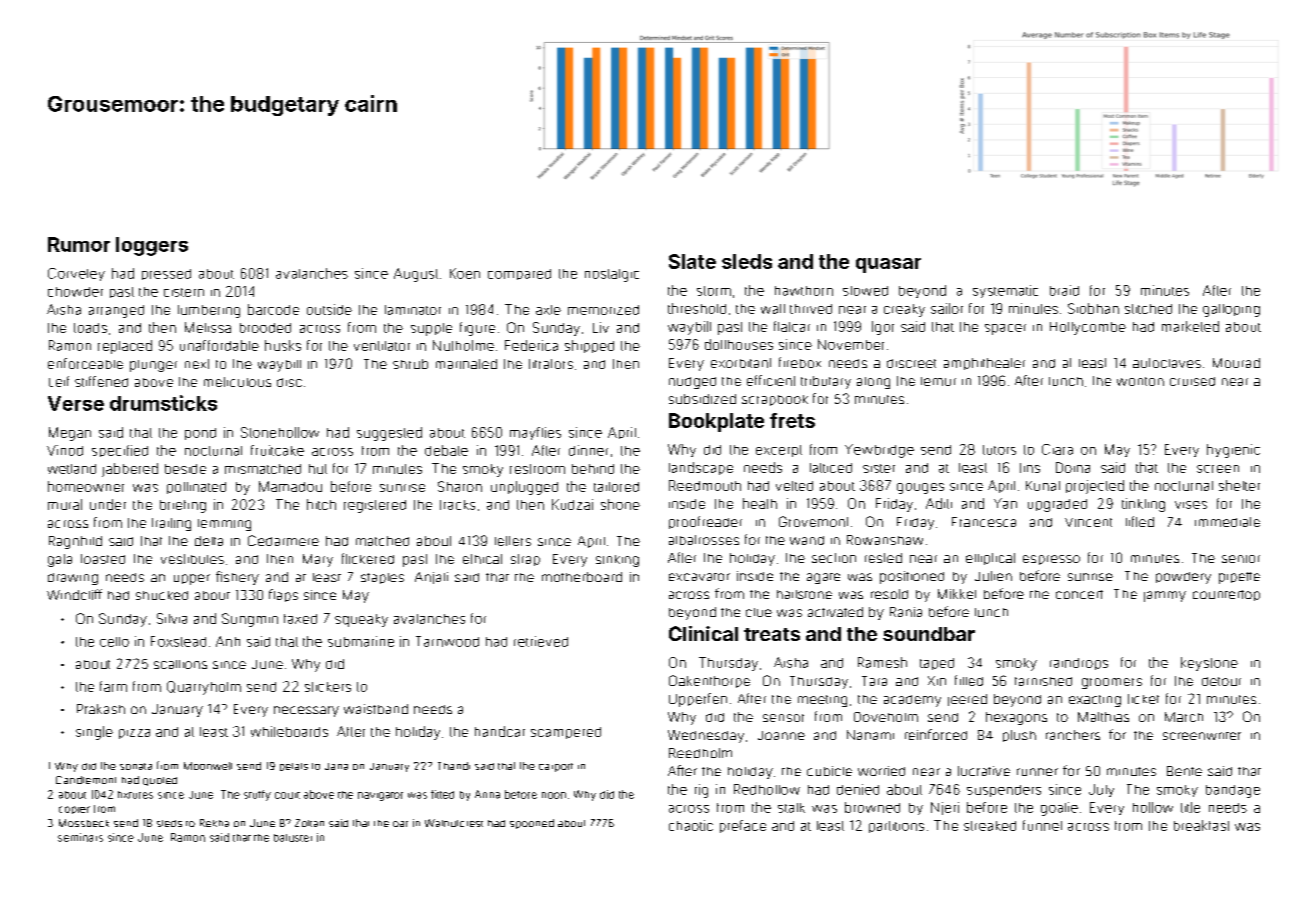  Describe the element at coordinates (700, 753) in the page. I see `Reedholm` at that location.
